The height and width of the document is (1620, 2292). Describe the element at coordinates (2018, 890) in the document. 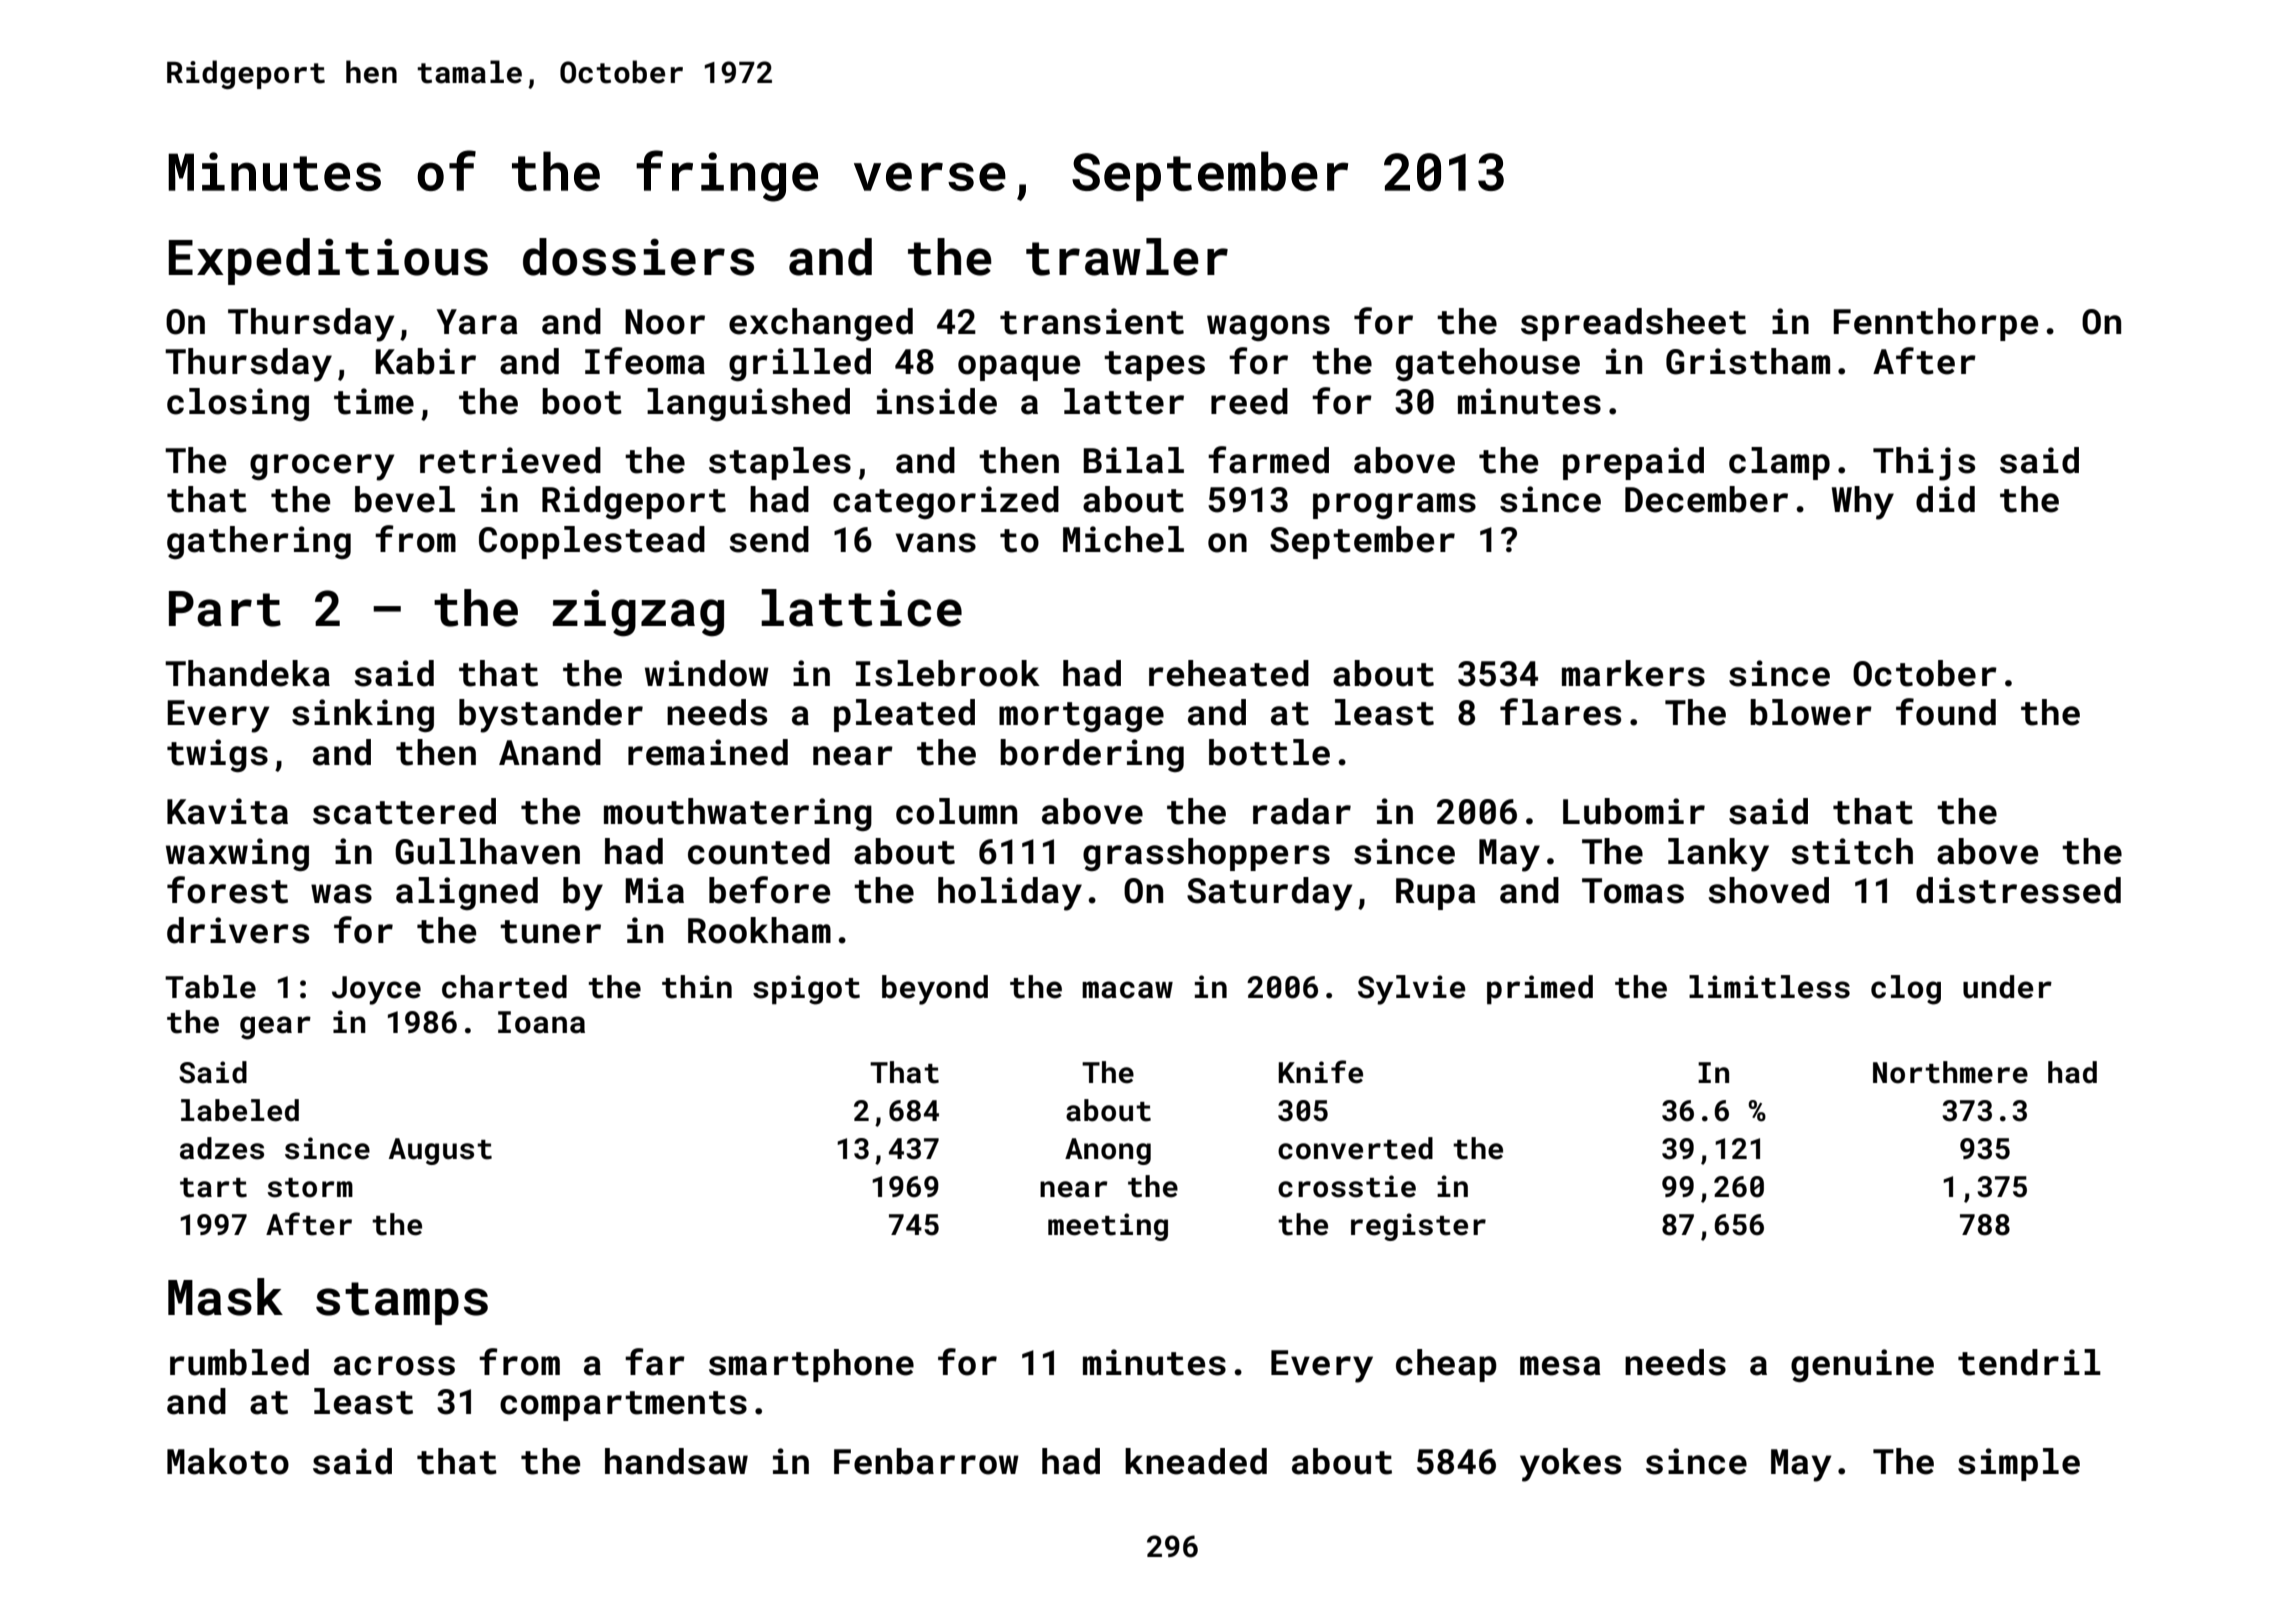

I see `distressed` at that location.
